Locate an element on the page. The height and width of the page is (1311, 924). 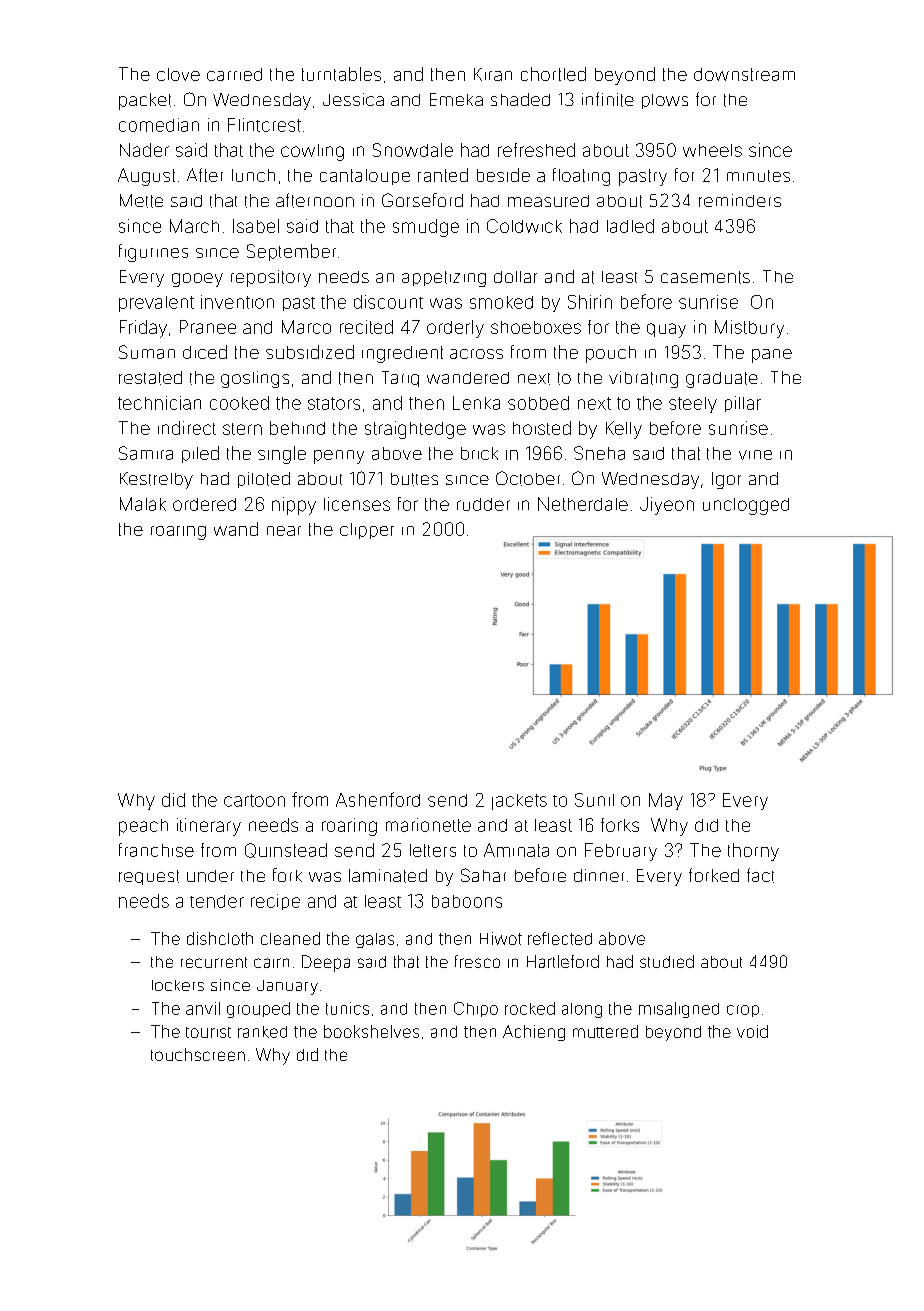
plows is located at coordinates (665, 101).
